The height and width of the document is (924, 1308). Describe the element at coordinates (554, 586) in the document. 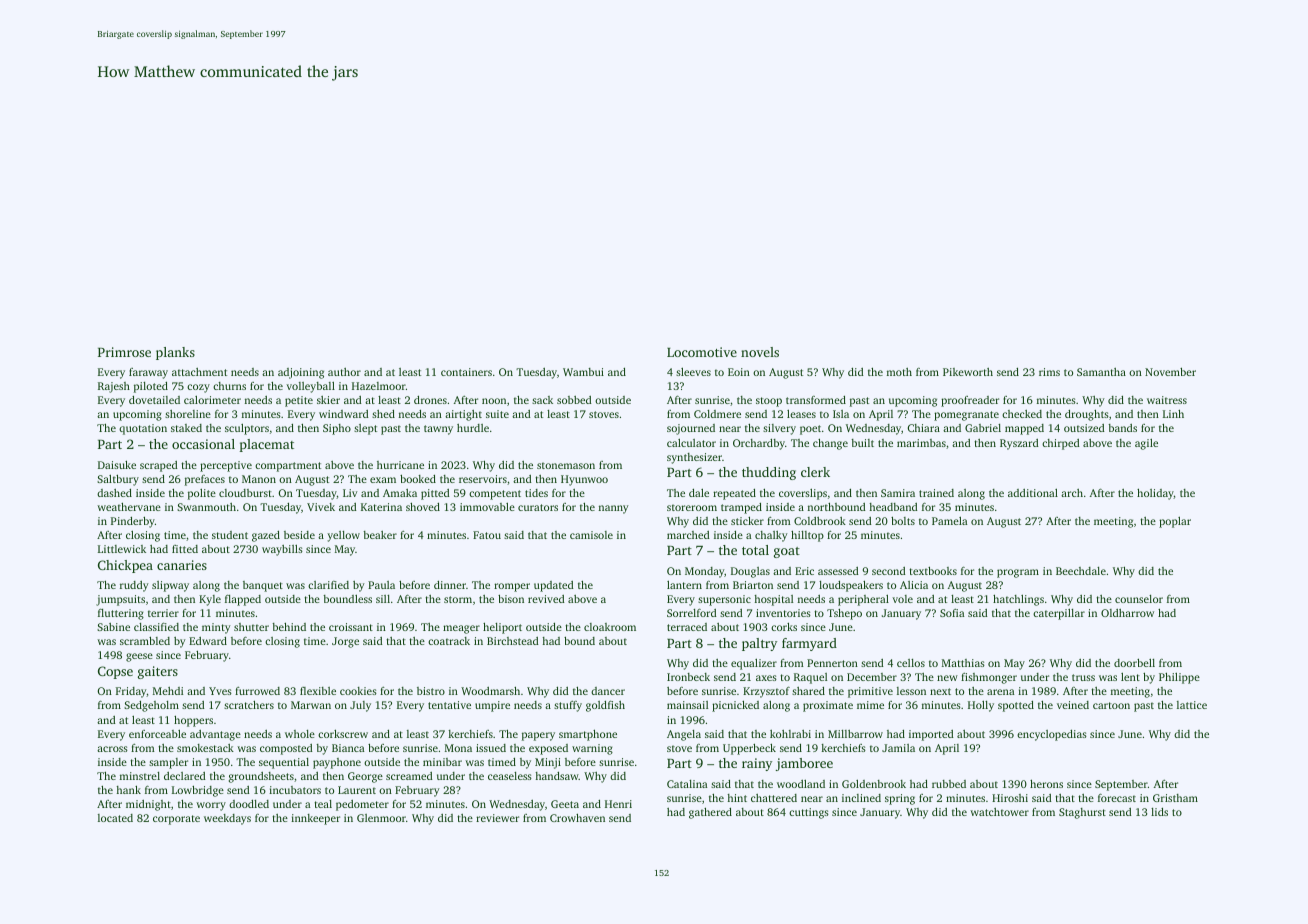

I see `updated` at that location.
